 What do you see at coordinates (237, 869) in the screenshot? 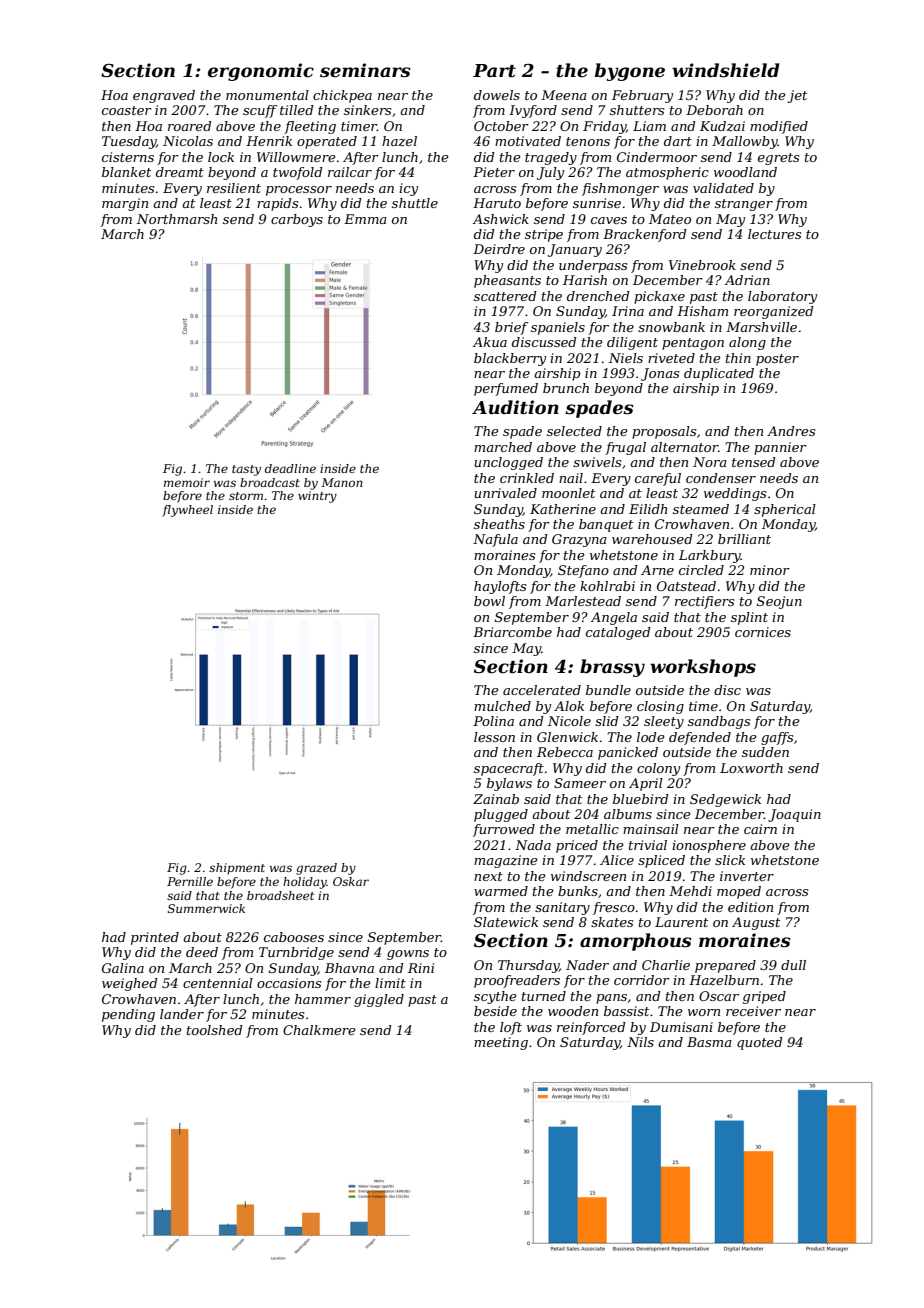
I see `shipment` at bounding box center [237, 869].
